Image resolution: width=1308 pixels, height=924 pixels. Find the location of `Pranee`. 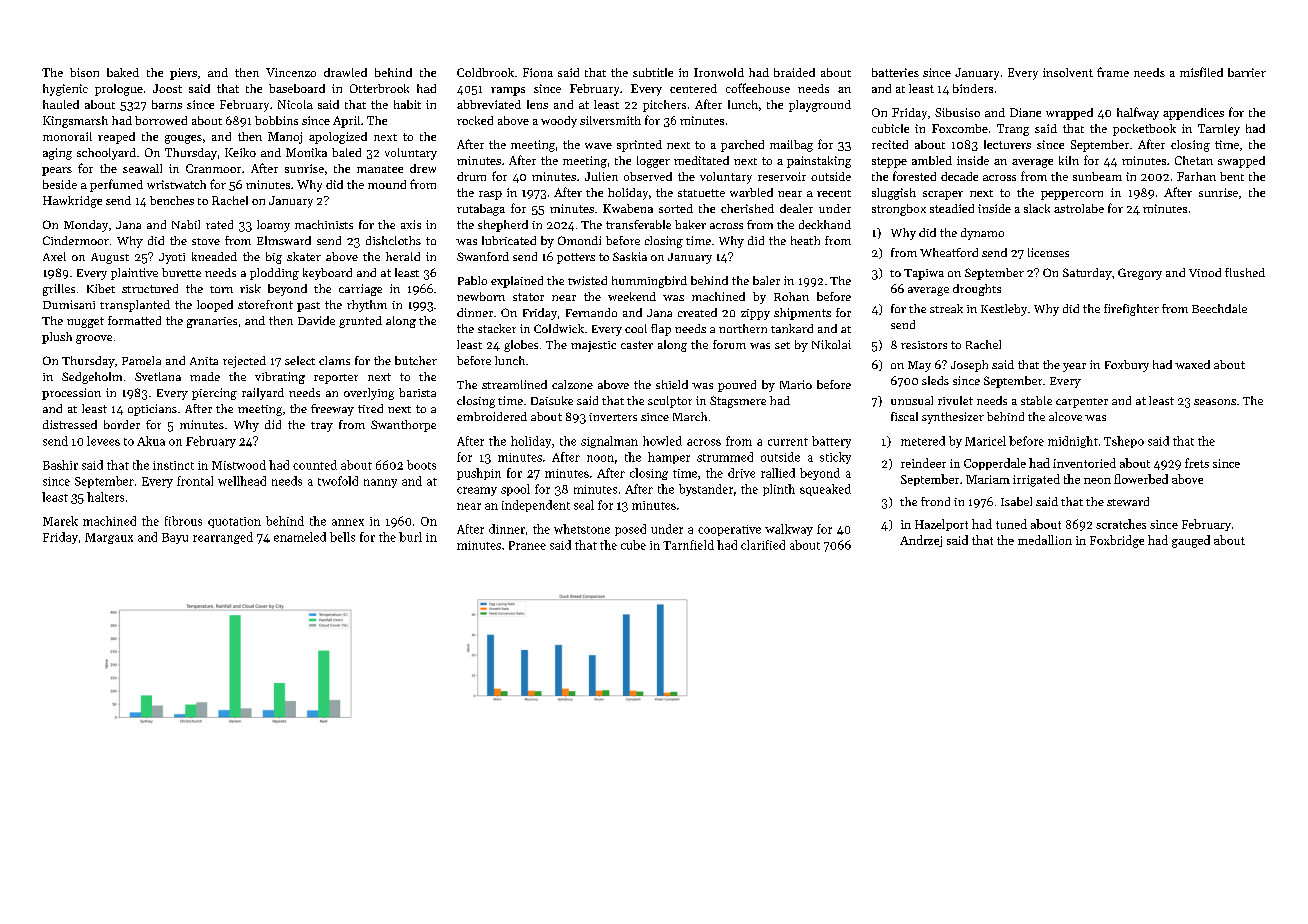

Pranee is located at coordinates (527, 545).
